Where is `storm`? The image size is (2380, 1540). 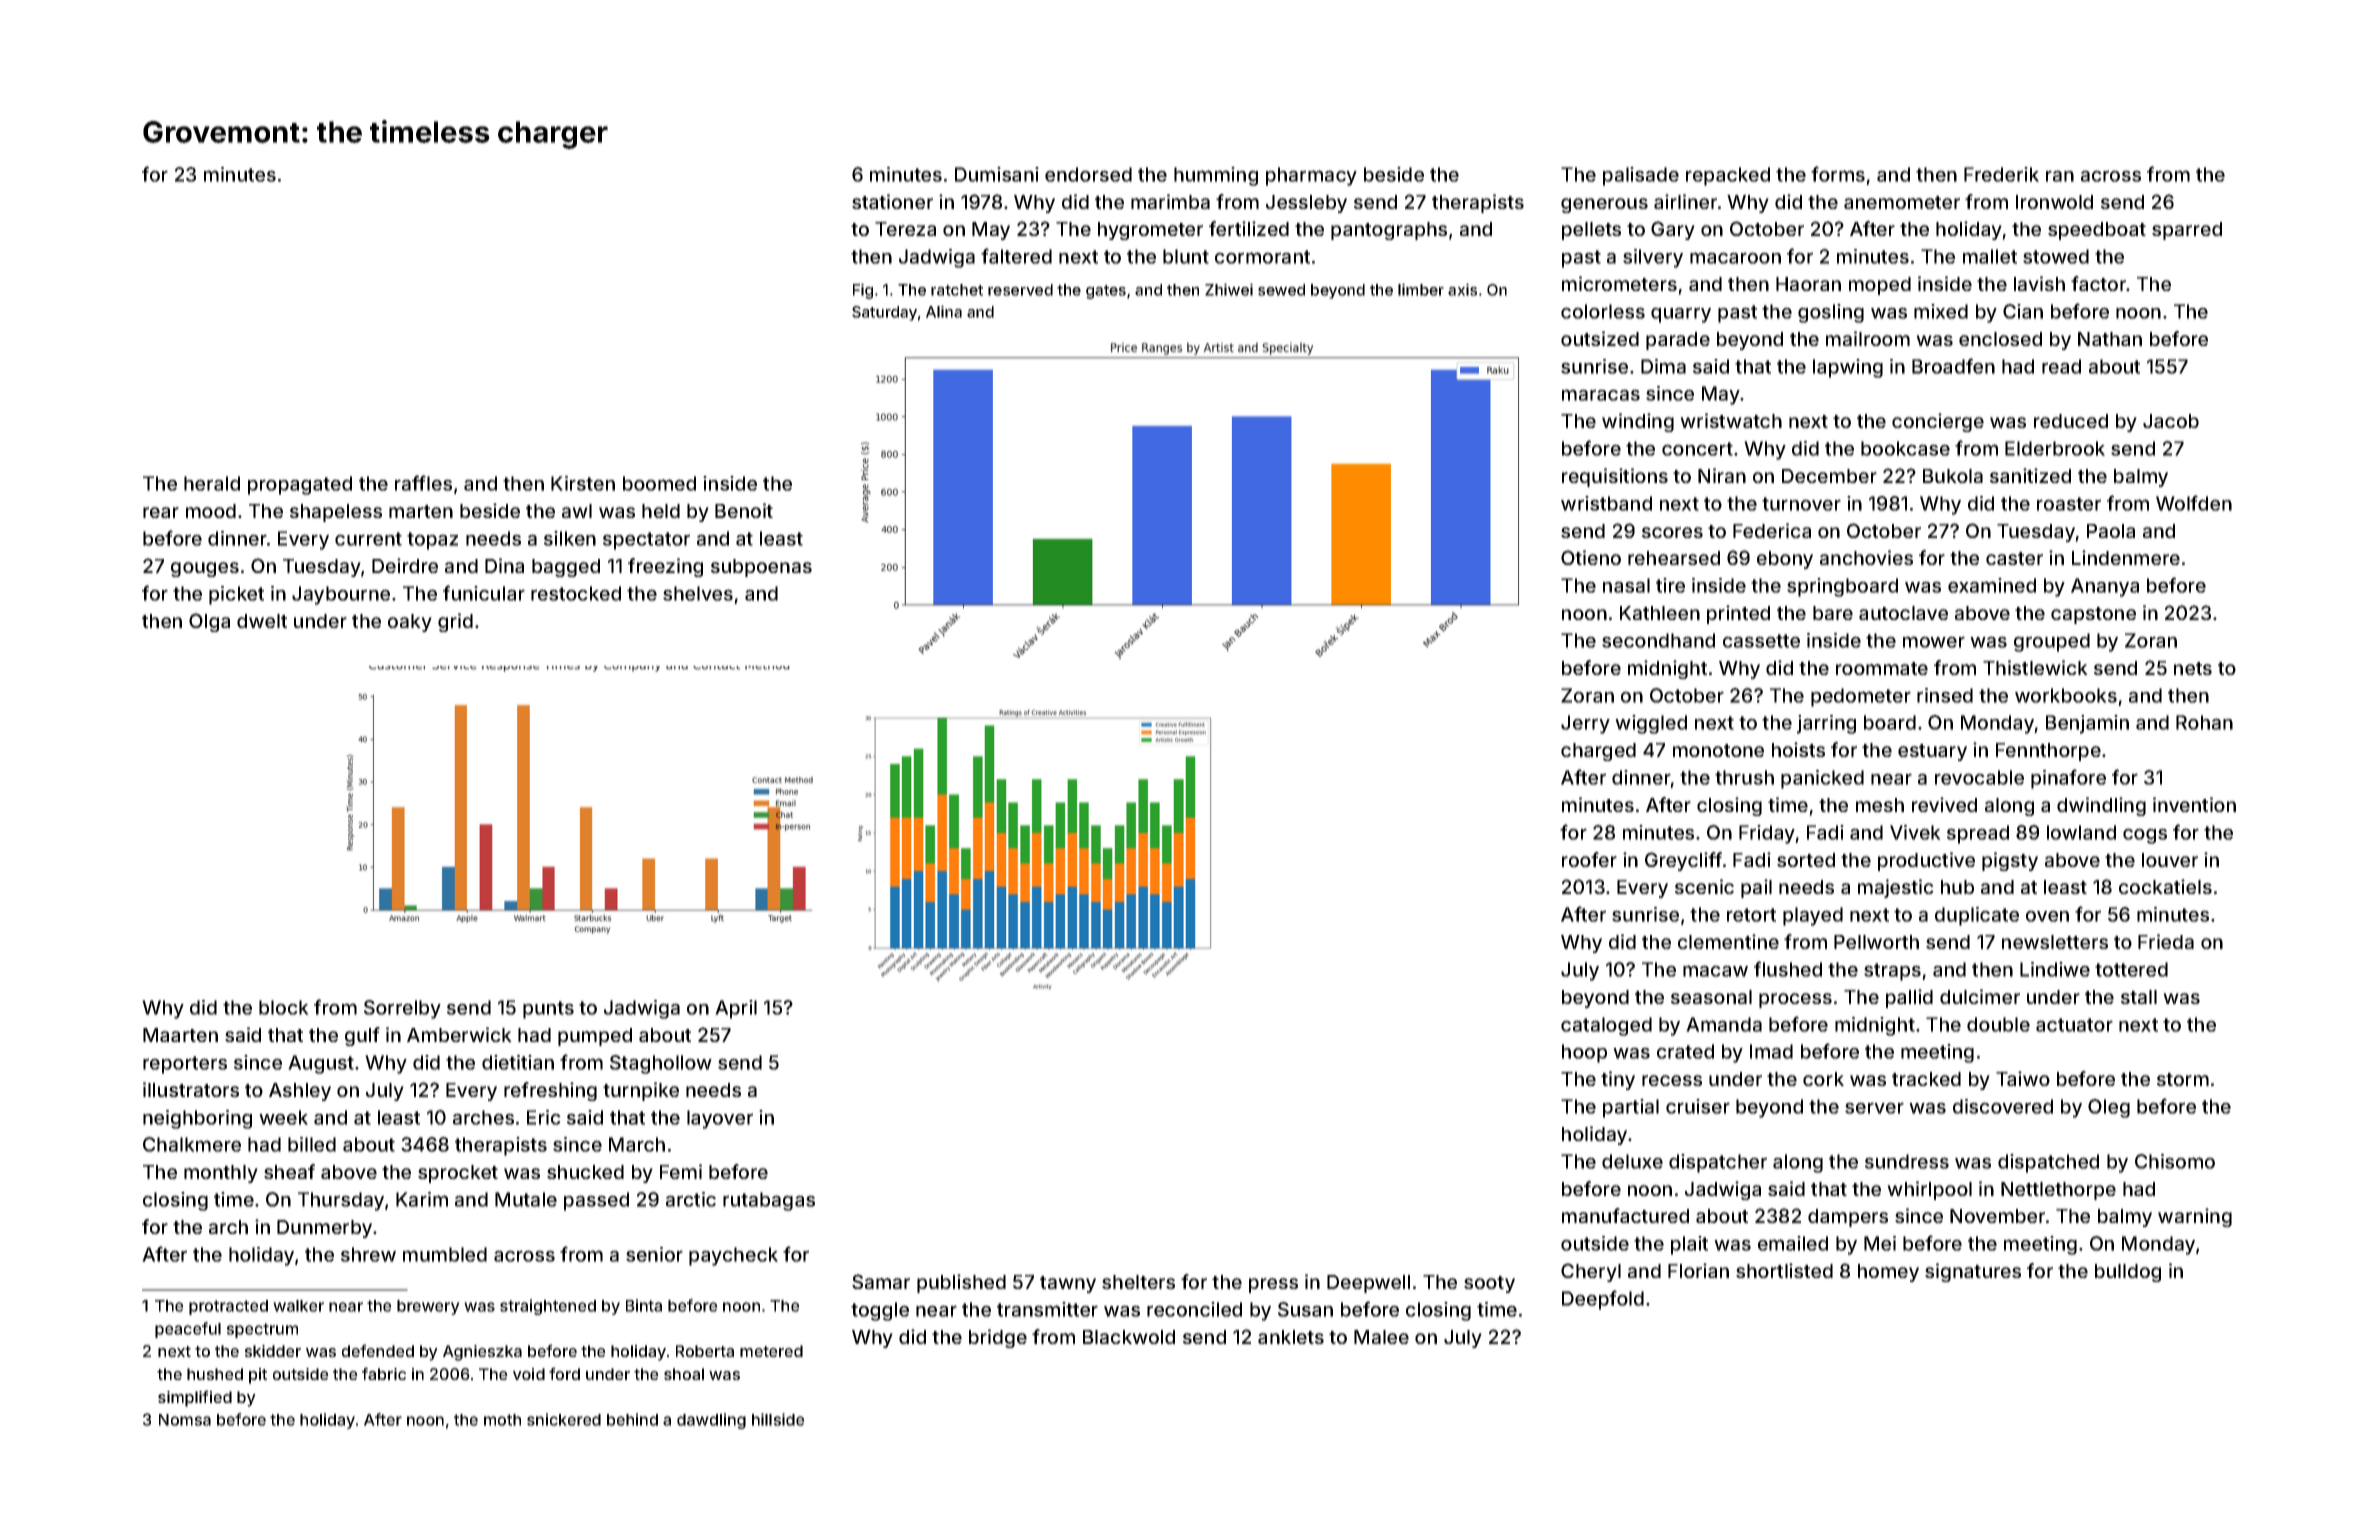 storm is located at coordinates (2183, 1079).
